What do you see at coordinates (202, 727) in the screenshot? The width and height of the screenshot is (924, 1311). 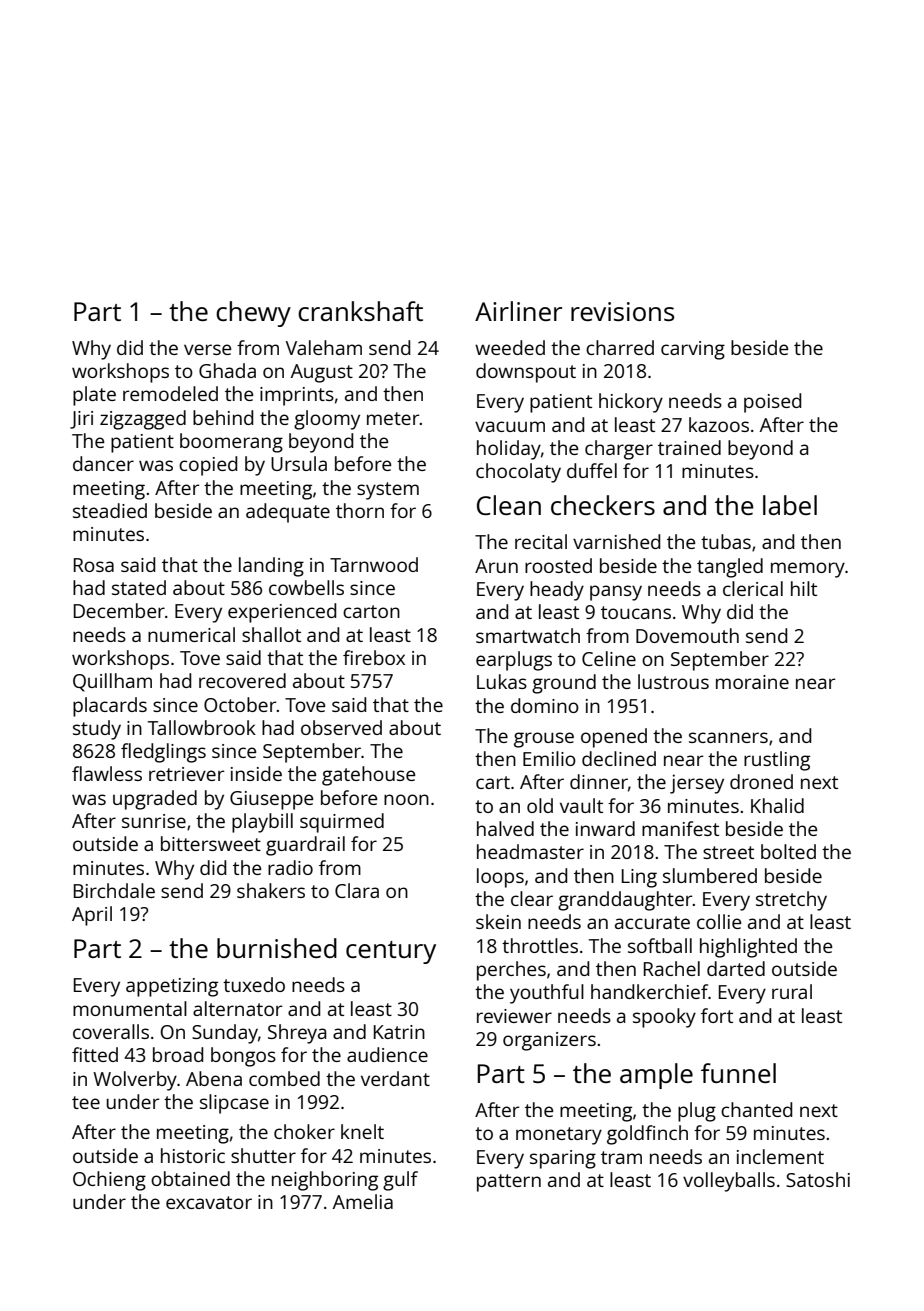 I see `Tallowbrook` at bounding box center [202, 727].
